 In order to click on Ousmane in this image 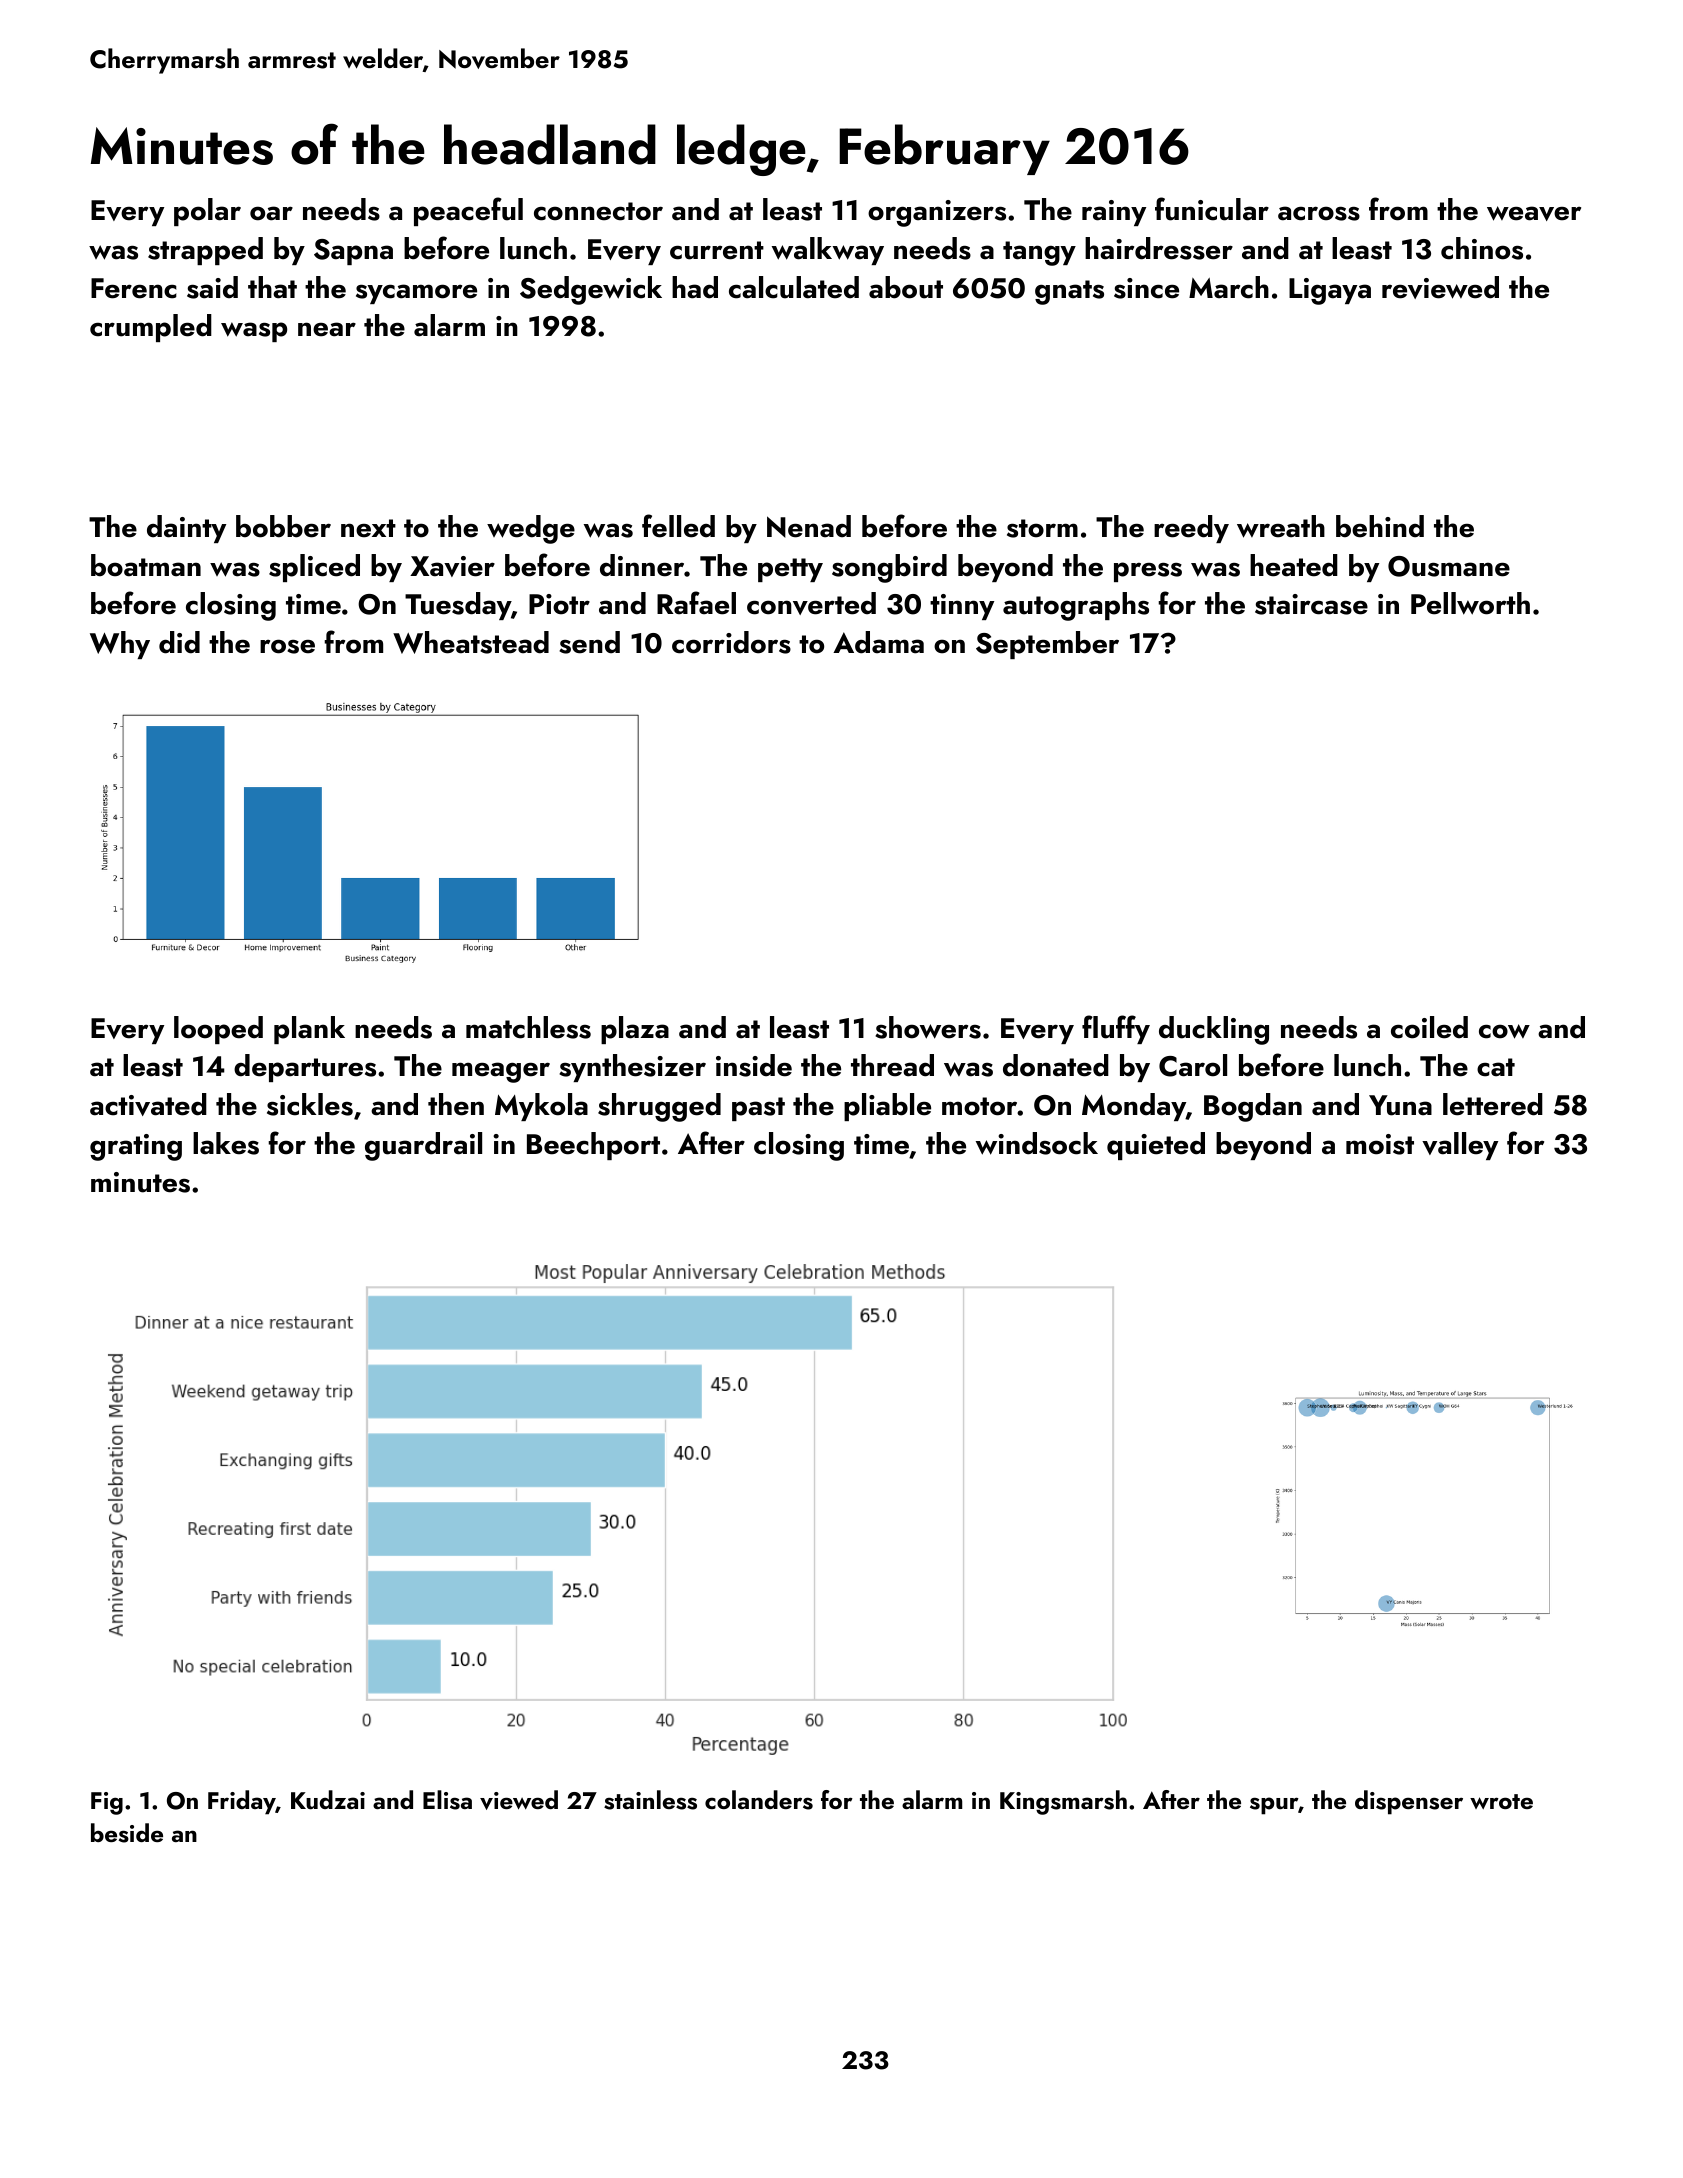, I will do `click(1449, 566)`.
